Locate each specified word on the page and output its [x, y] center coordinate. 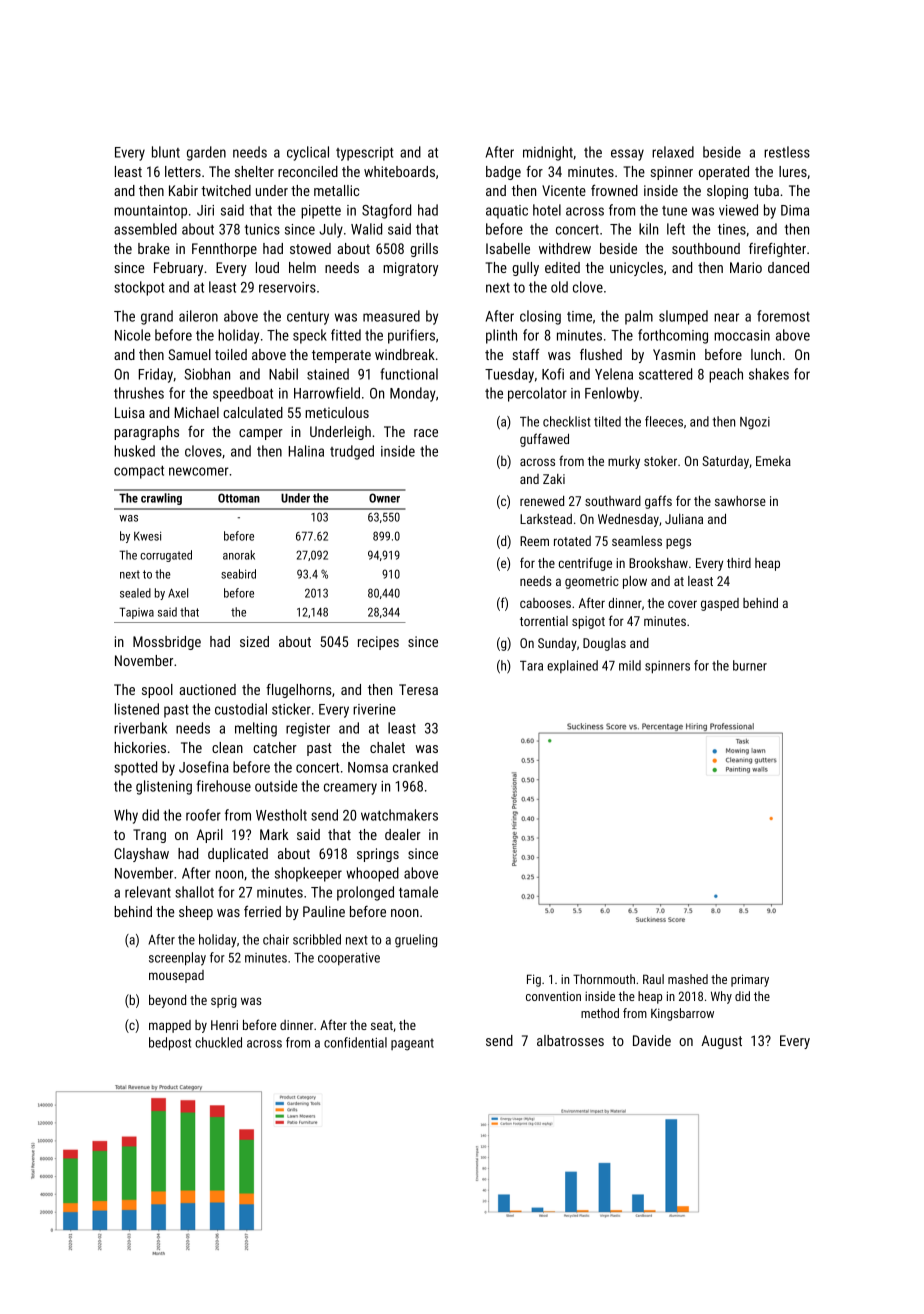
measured [391, 316]
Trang [149, 836]
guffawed [544, 440]
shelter [254, 171]
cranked [415, 767]
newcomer [199, 471]
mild [630, 665]
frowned [614, 190]
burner [750, 665]
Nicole [133, 335]
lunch [766, 354]
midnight [548, 153]
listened [137, 709]
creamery [350, 789]
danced [788, 267]
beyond [167, 1001]
